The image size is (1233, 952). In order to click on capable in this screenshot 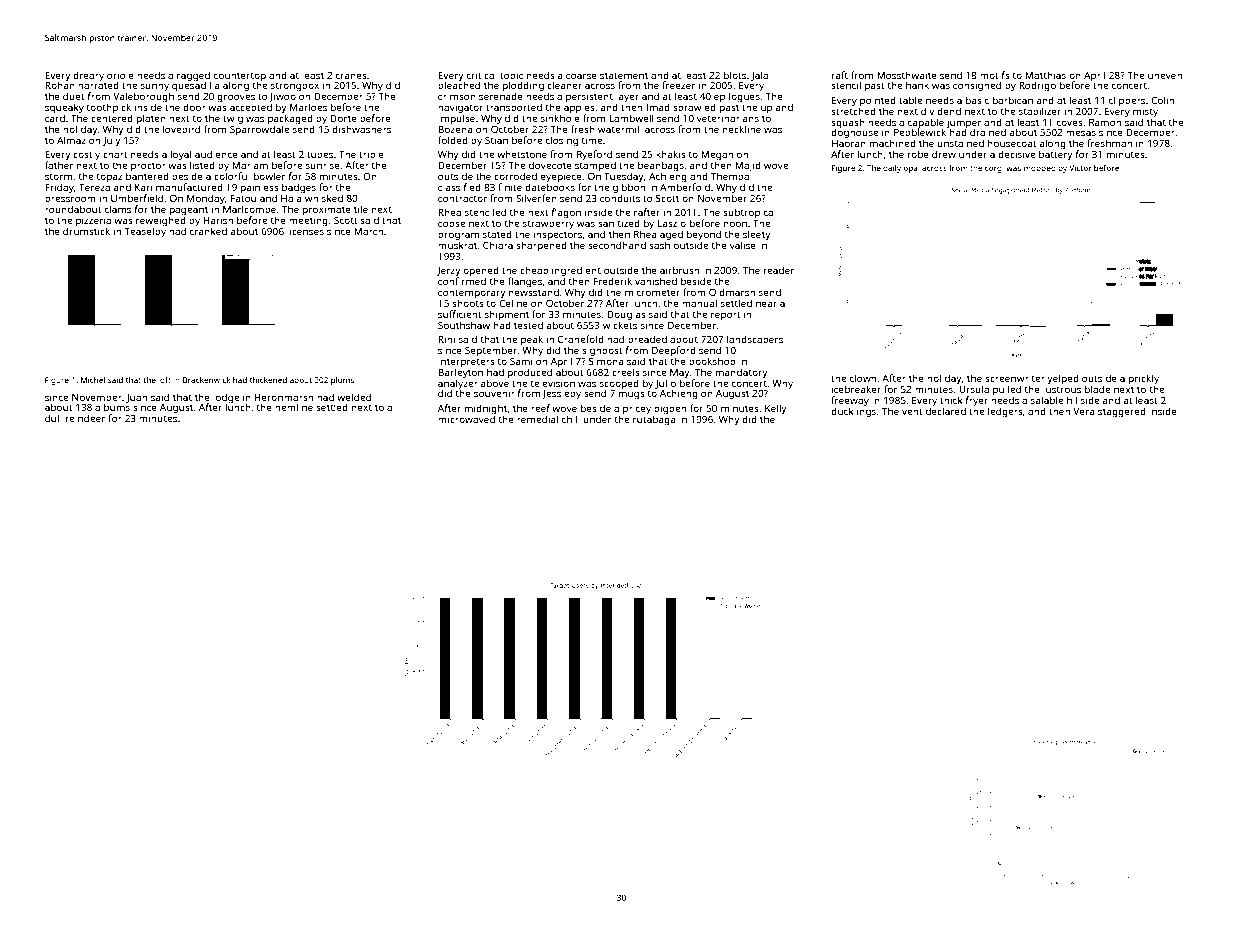, I will do `click(926, 123)`.
